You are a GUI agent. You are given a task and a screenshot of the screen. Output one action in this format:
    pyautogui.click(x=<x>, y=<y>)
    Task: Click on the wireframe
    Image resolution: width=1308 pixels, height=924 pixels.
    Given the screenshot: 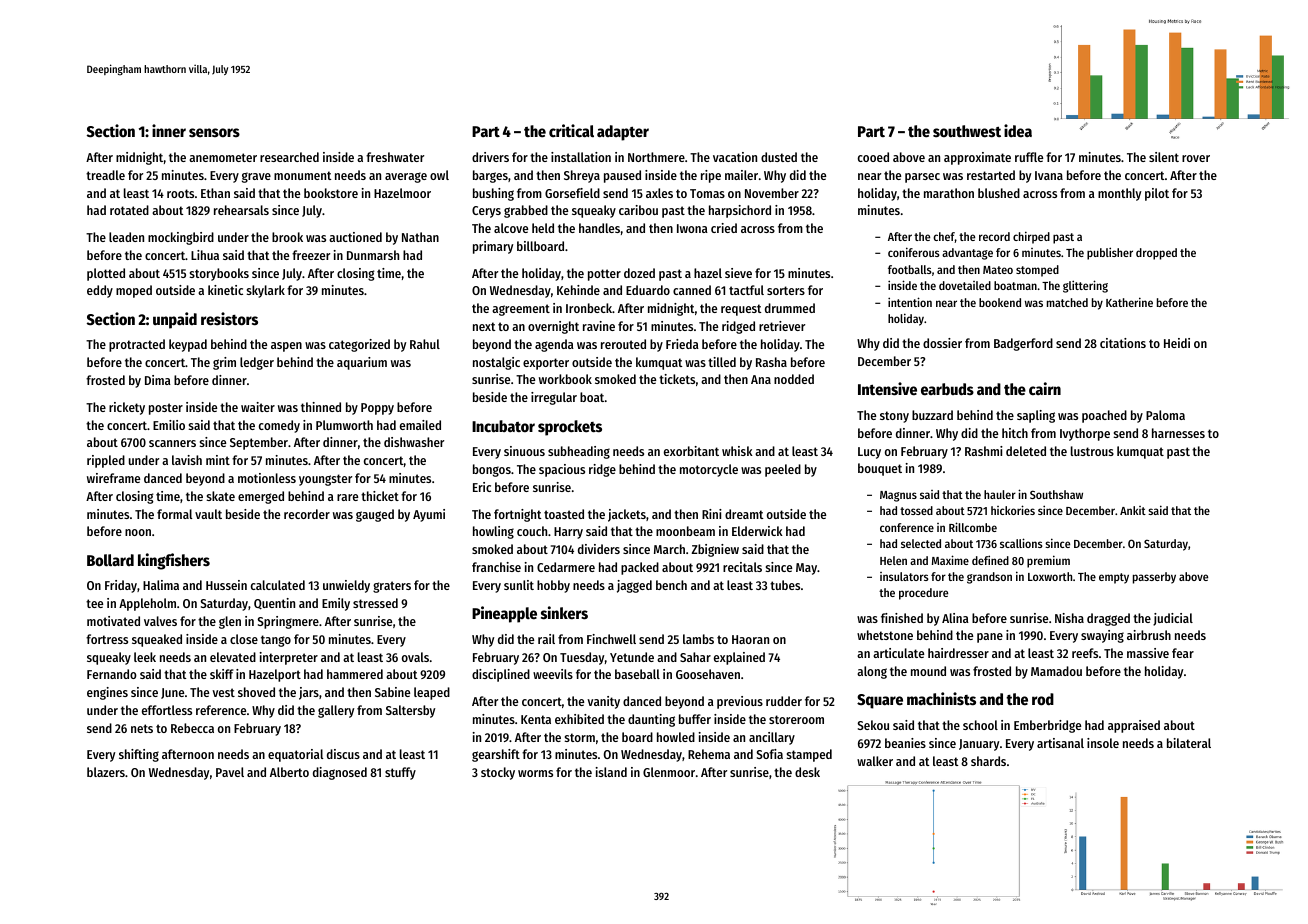 What is the action you would take?
    pyautogui.click(x=113, y=478)
